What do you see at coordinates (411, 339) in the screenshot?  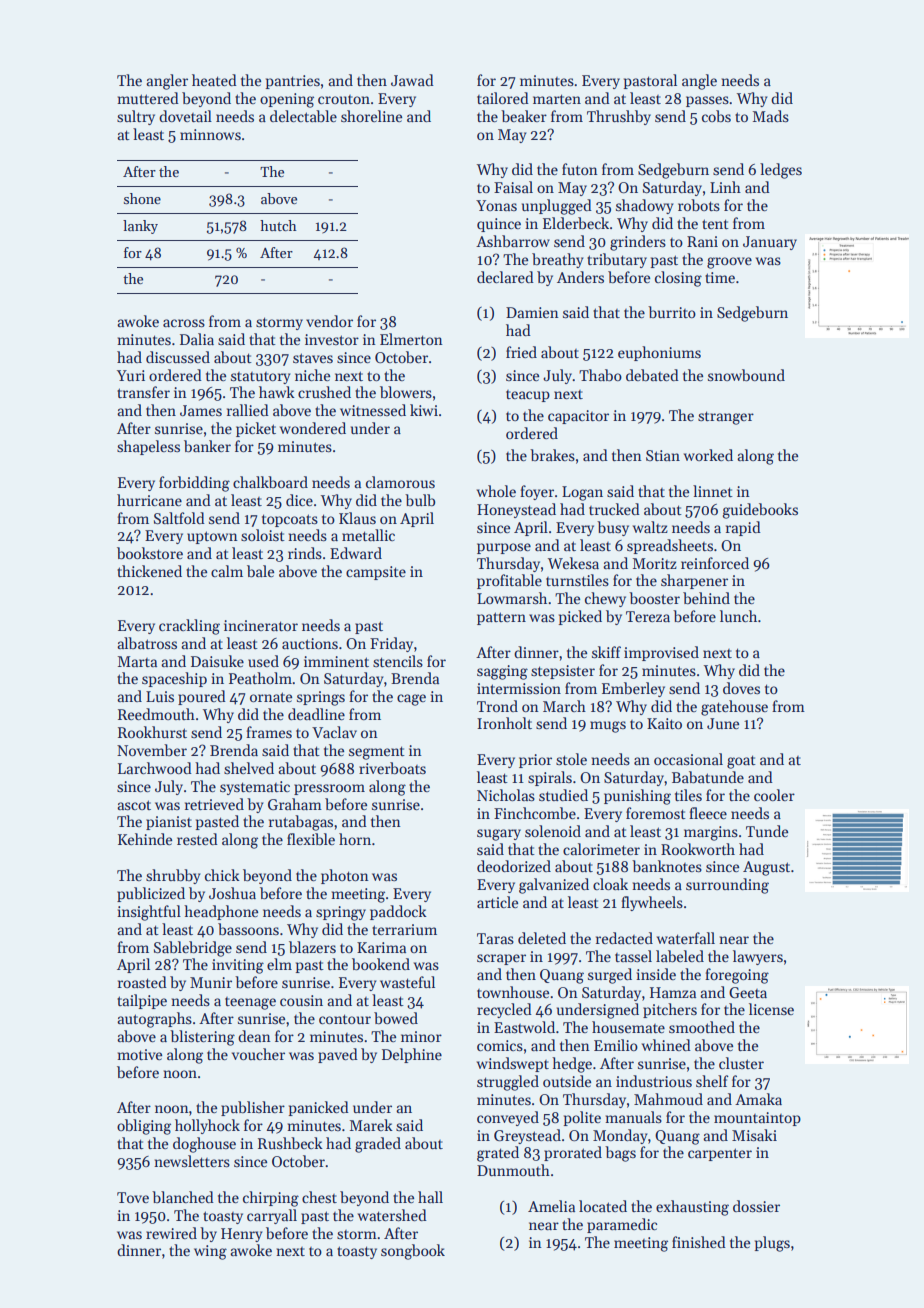 I see `Elmerton` at bounding box center [411, 339].
